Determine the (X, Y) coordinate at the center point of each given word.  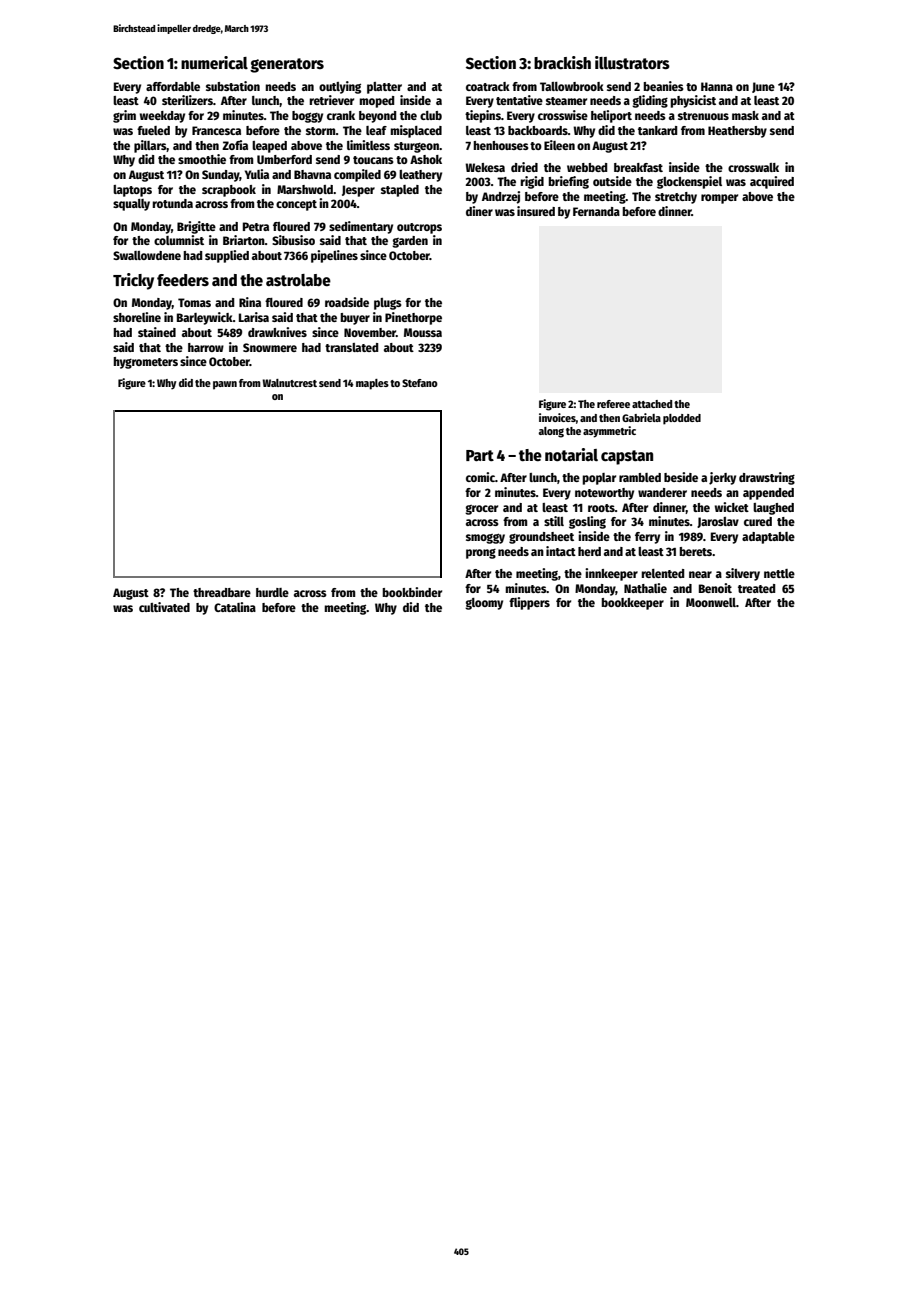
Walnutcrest (289, 383)
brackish (562, 62)
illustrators (632, 62)
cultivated (164, 607)
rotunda (172, 203)
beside (681, 477)
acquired (772, 182)
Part (480, 455)
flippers (529, 603)
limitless (368, 145)
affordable (173, 86)
